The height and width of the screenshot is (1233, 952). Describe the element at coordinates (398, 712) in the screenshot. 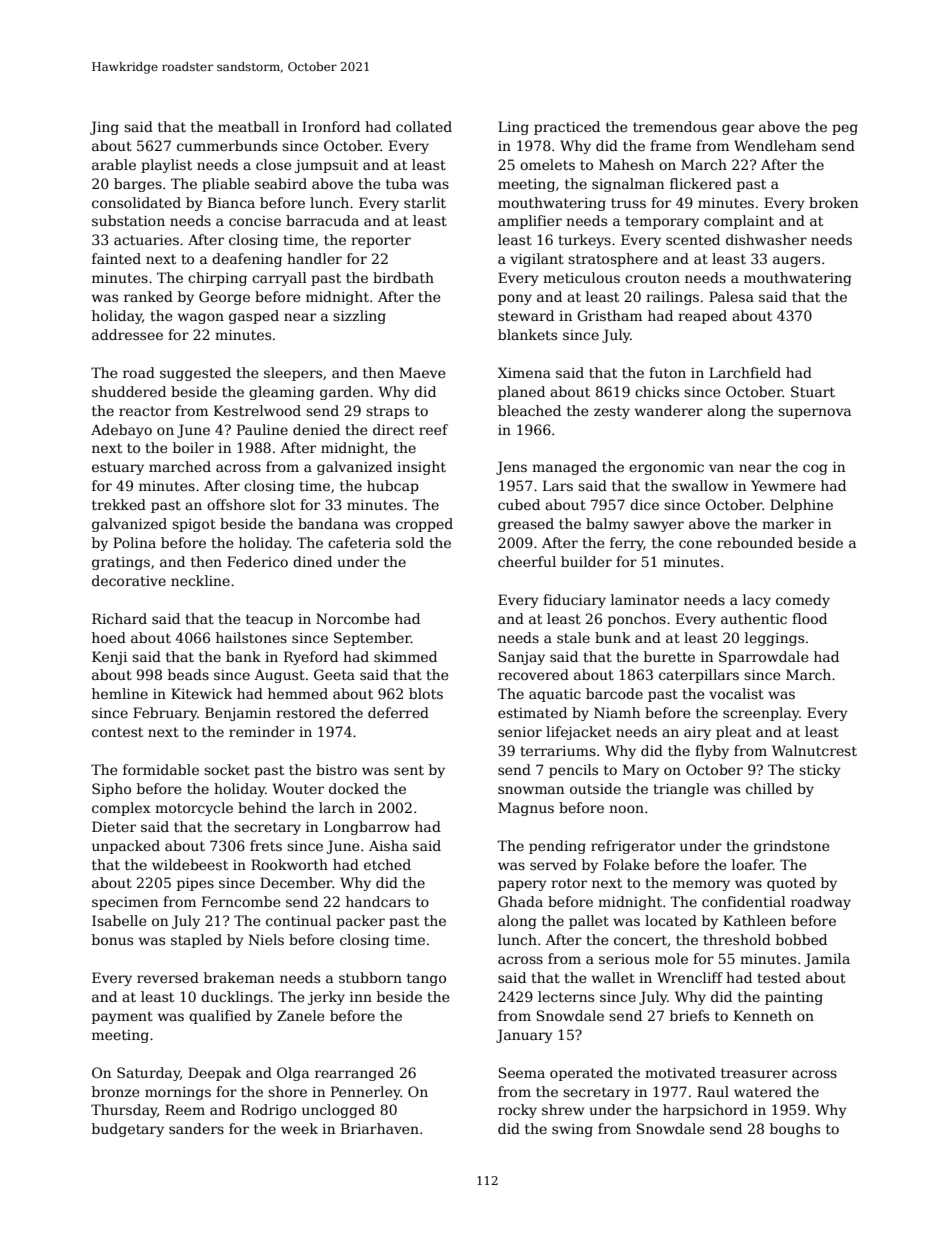

I see `deferred` at that location.
